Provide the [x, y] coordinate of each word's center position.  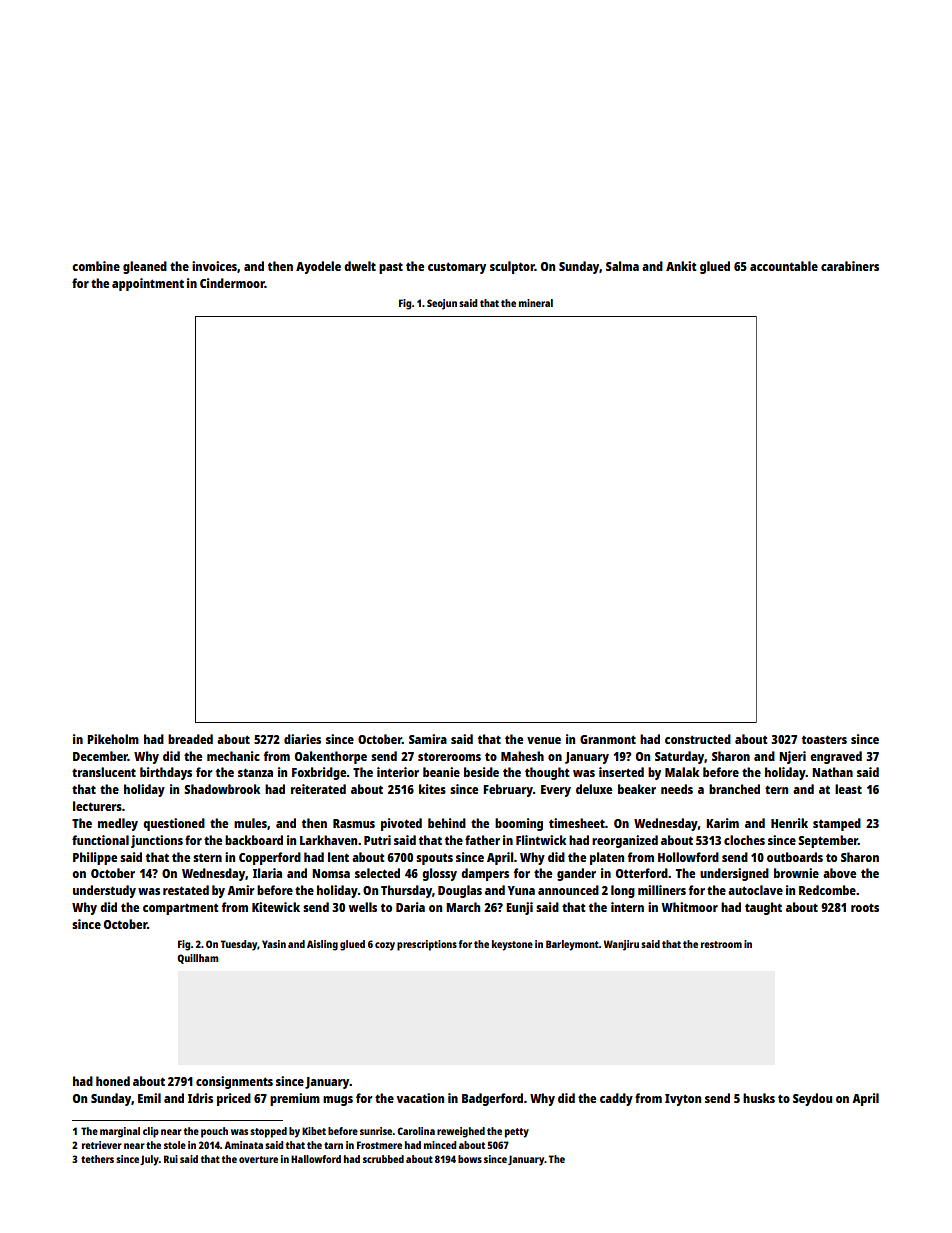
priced [234, 1099]
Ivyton [683, 1100]
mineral [536, 303]
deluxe [594, 789]
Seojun [442, 304]
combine [96, 266]
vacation [420, 1098]
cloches [744, 840]
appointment [148, 284]
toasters [824, 739]
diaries [302, 739]
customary [457, 268]
